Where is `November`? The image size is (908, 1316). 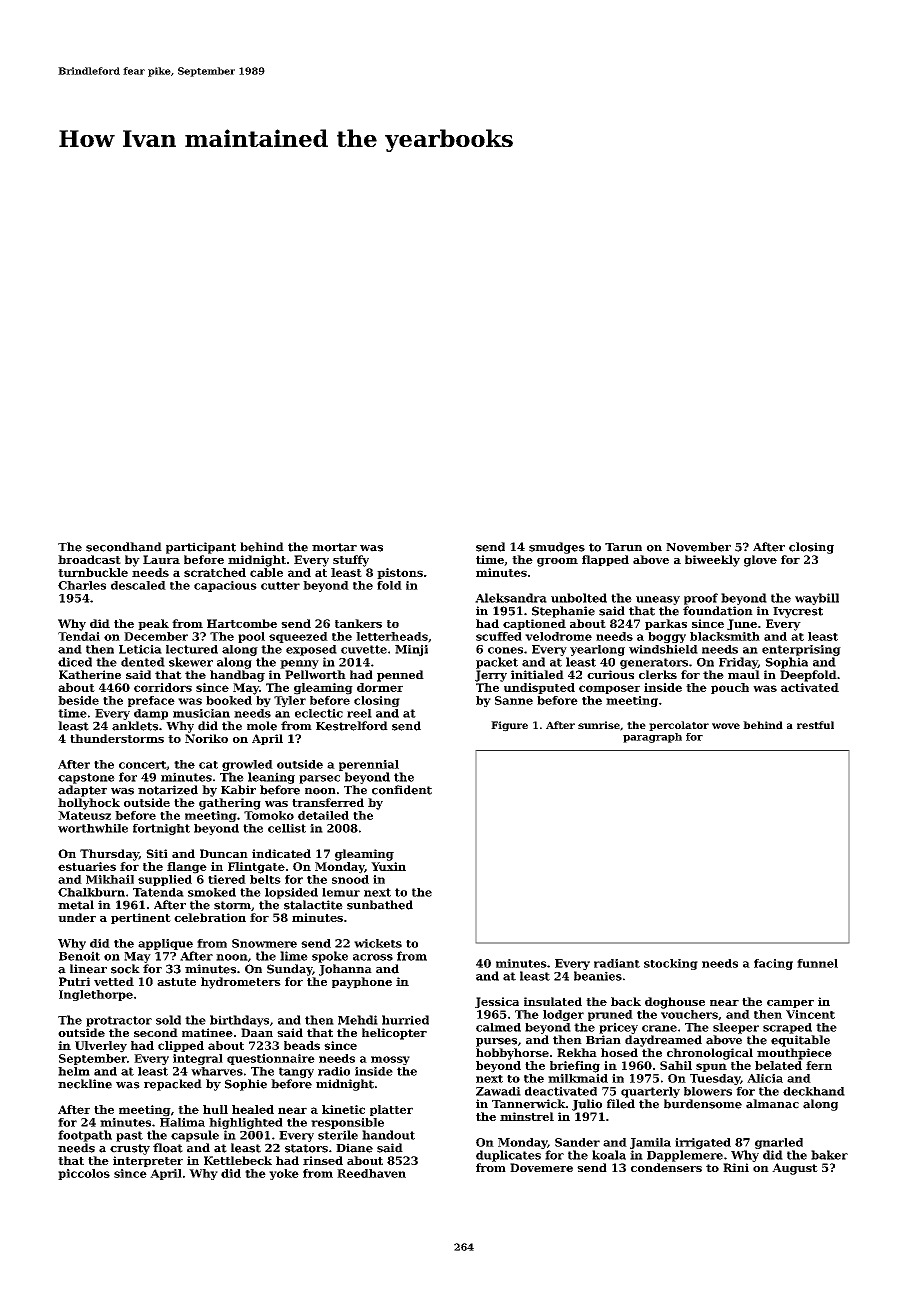
November is located at coordinates (698, 547).
